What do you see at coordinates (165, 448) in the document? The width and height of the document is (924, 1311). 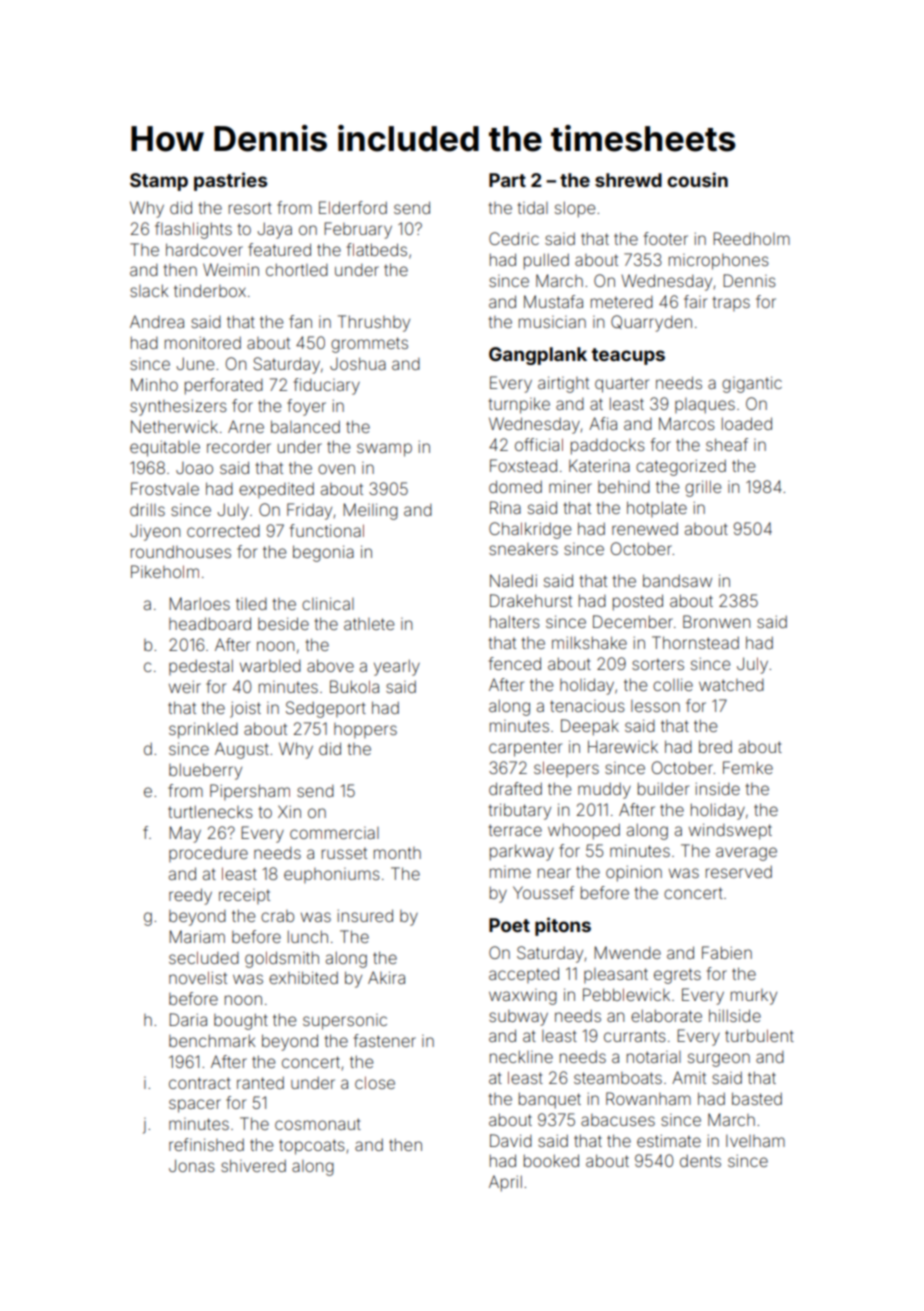 I see `equitable` at bounding box center [165, 448].
